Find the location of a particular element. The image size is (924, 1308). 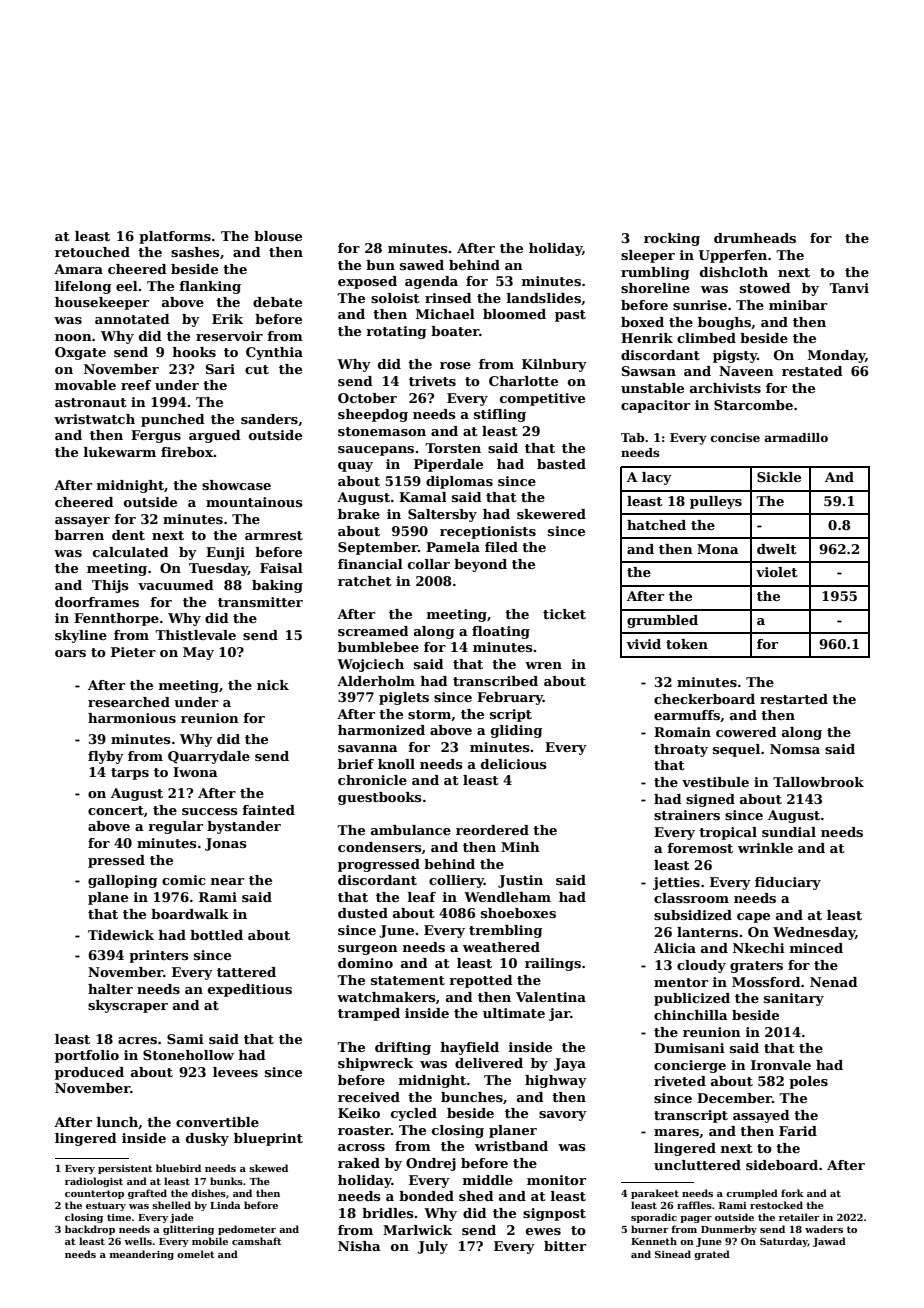

sundial is located at coordinates (789, 832).
